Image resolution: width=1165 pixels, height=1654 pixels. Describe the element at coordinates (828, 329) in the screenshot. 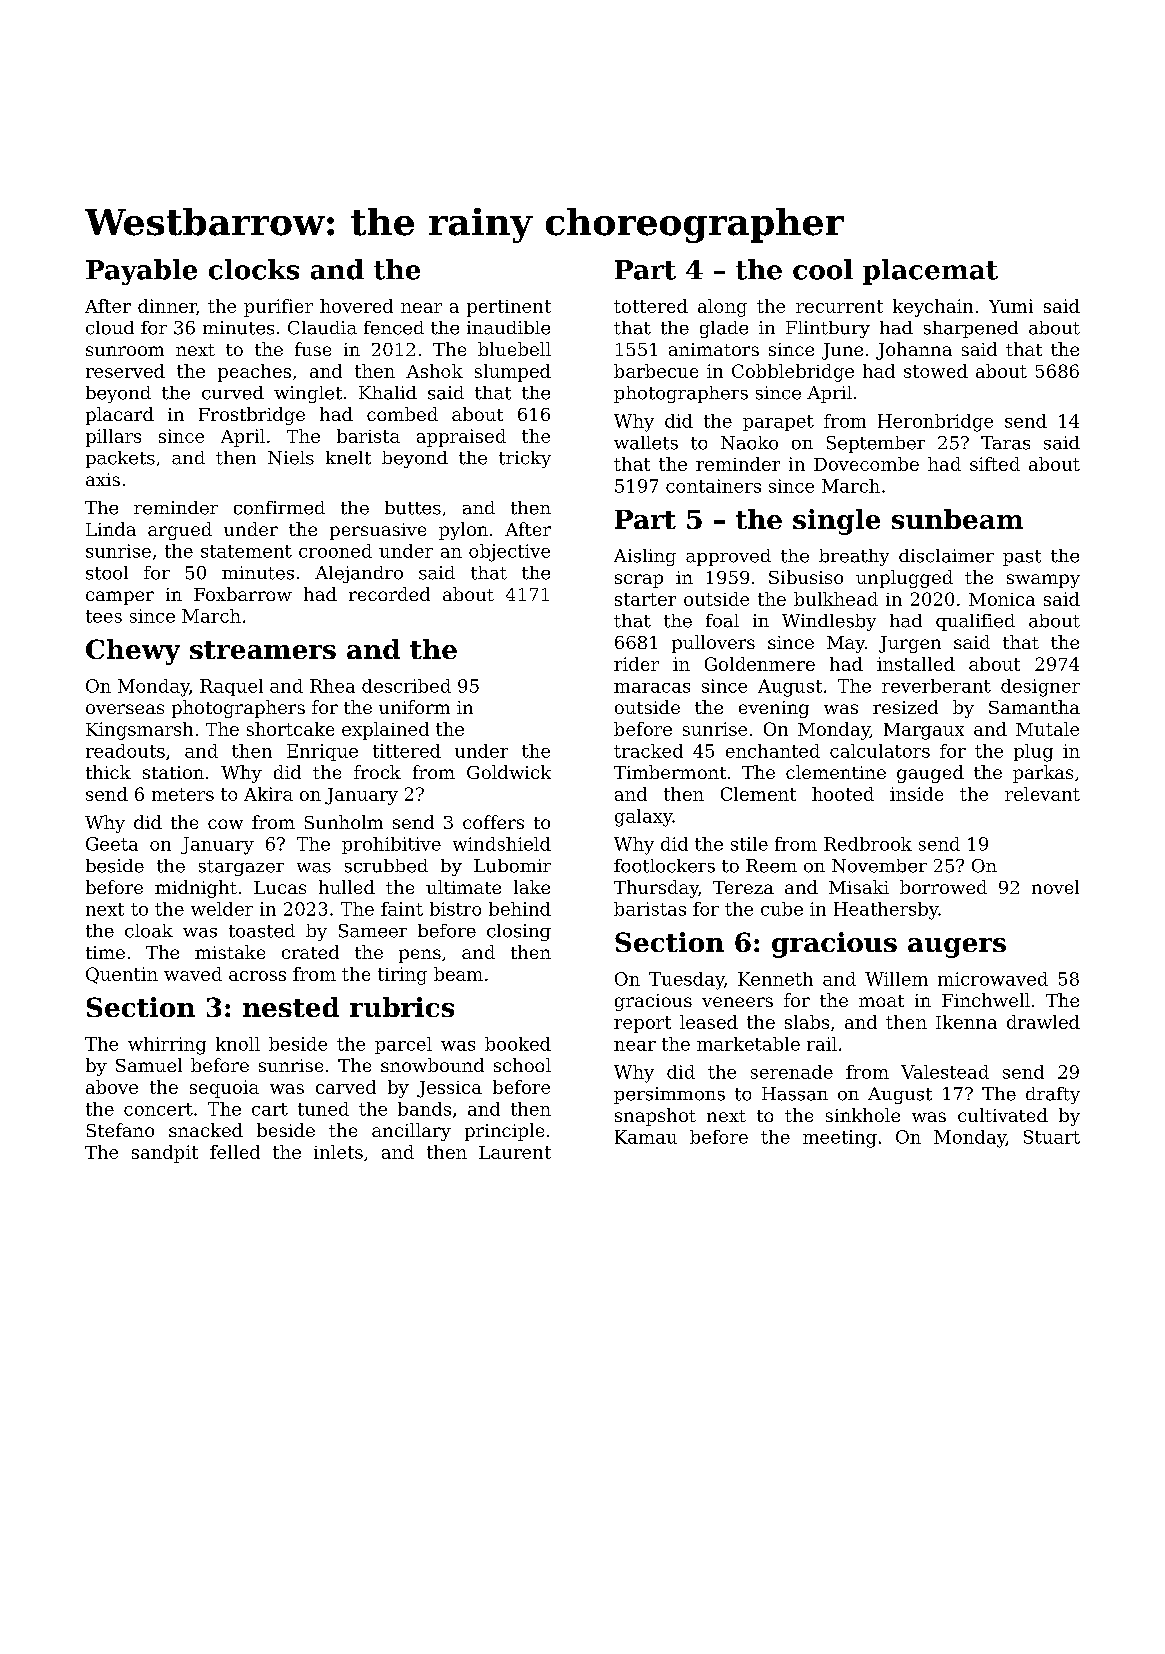

I see `Flintbury` at that location.
